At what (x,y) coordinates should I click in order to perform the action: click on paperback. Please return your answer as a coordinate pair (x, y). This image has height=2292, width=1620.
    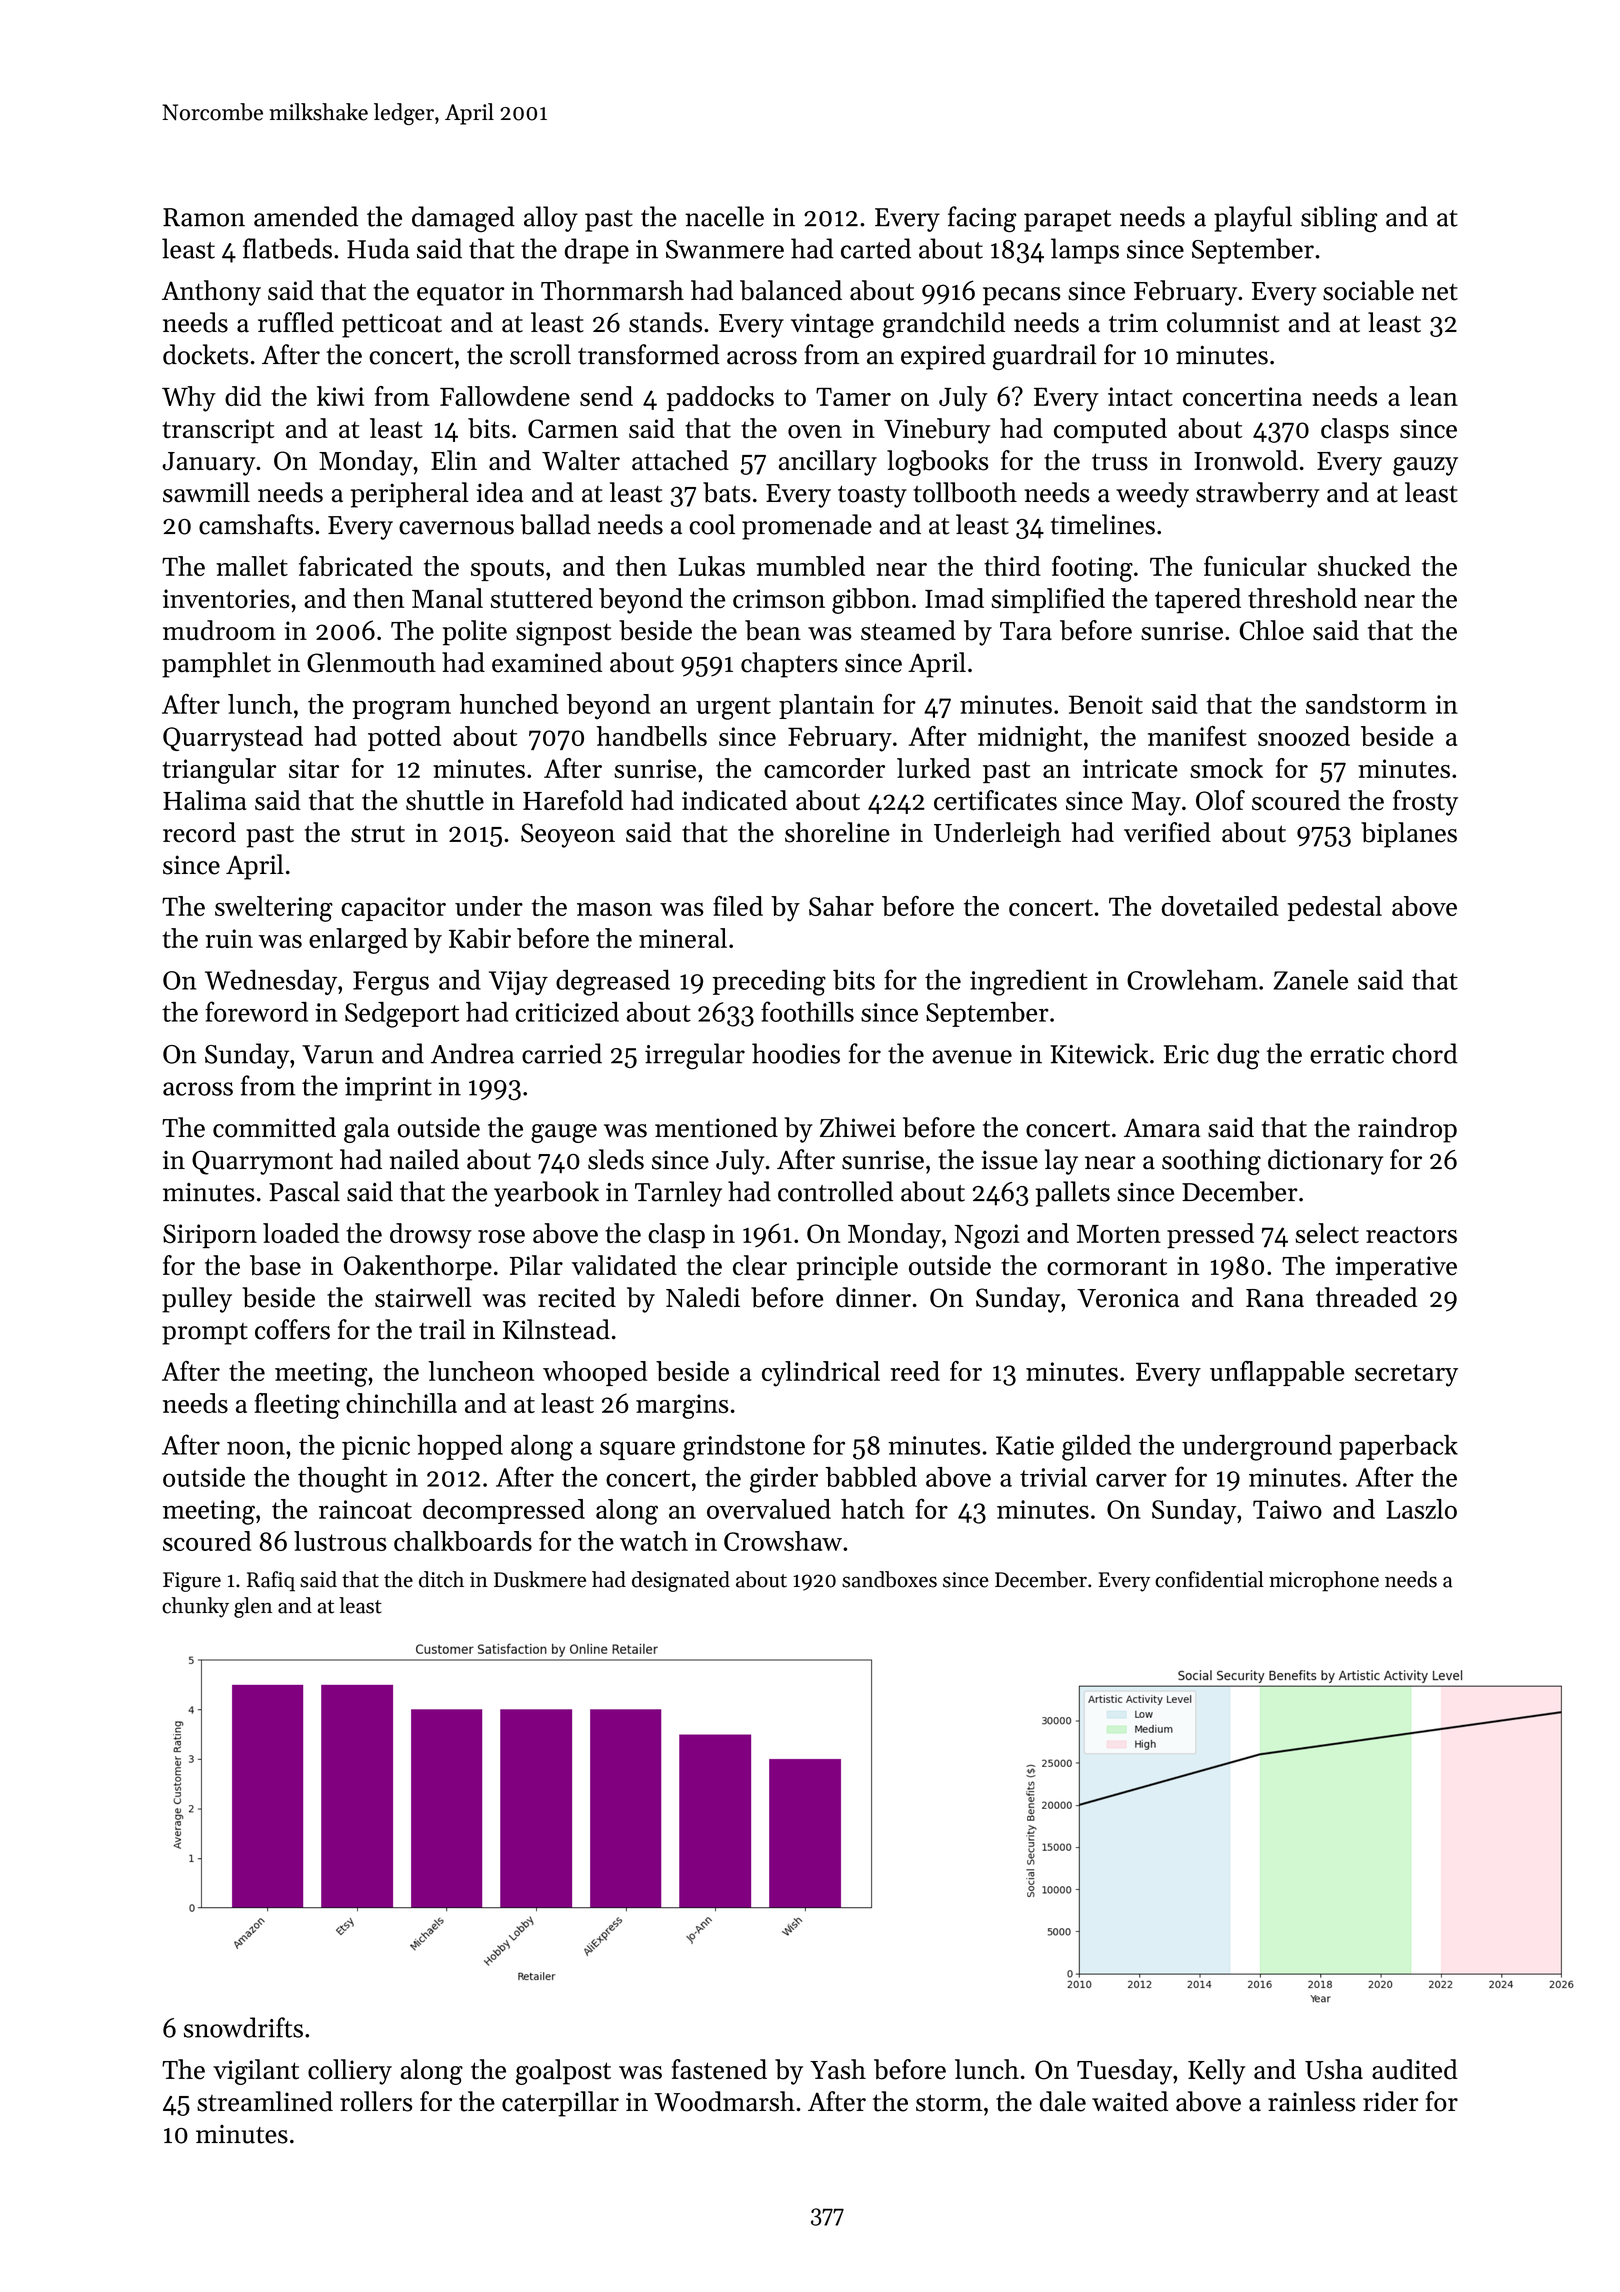
    Looking at the image, I should click on (1398, 1447).
